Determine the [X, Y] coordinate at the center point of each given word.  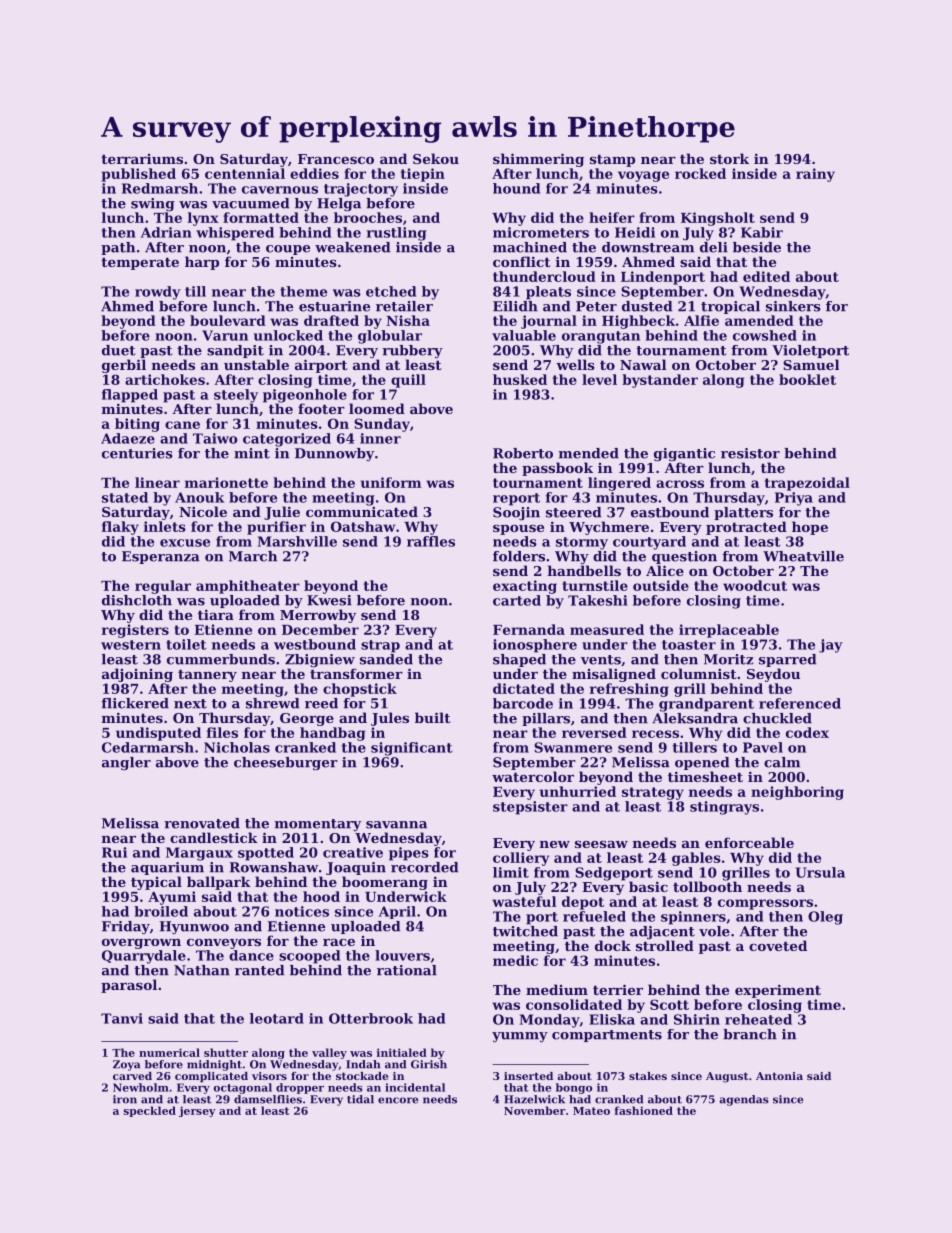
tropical [730, 307]
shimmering [538, 160]
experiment [778, 991]
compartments [607, 1036]
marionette [226, 482]
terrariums [142, 159]
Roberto [523, 453]
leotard [277, 1018]
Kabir [762, 232]
